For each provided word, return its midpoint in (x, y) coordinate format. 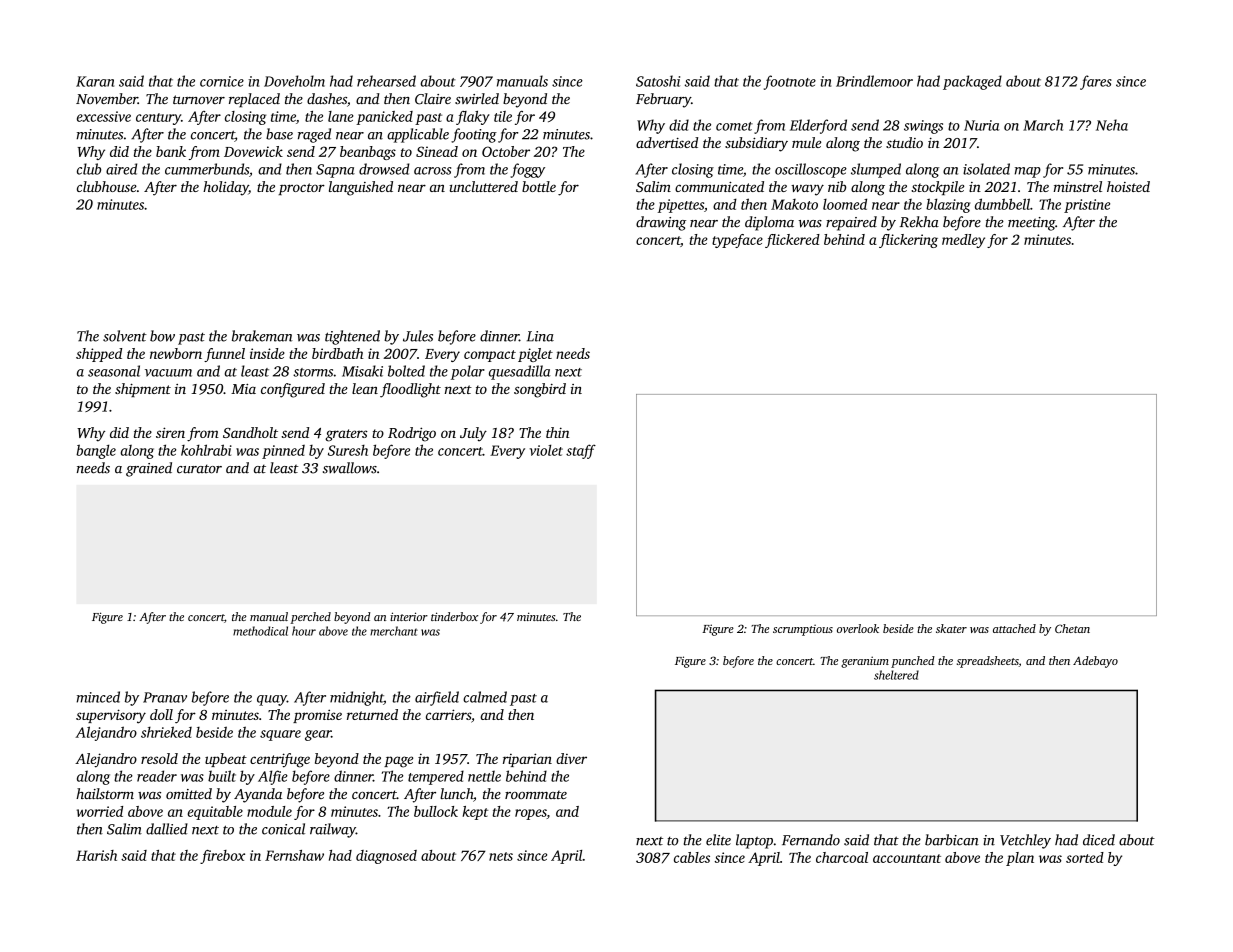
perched (310, 618)
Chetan (1072, 628)
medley (963, 241)
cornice (222, 81)
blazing (948, 205)
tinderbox (454, 616)
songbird (540, 390)
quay (272, 700)
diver (571, 758)
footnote (790, 82)
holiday (226, 188)
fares (1096, 82)
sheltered (896, 675)
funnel (224, 355)
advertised (667, 142)
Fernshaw (294, 855)
